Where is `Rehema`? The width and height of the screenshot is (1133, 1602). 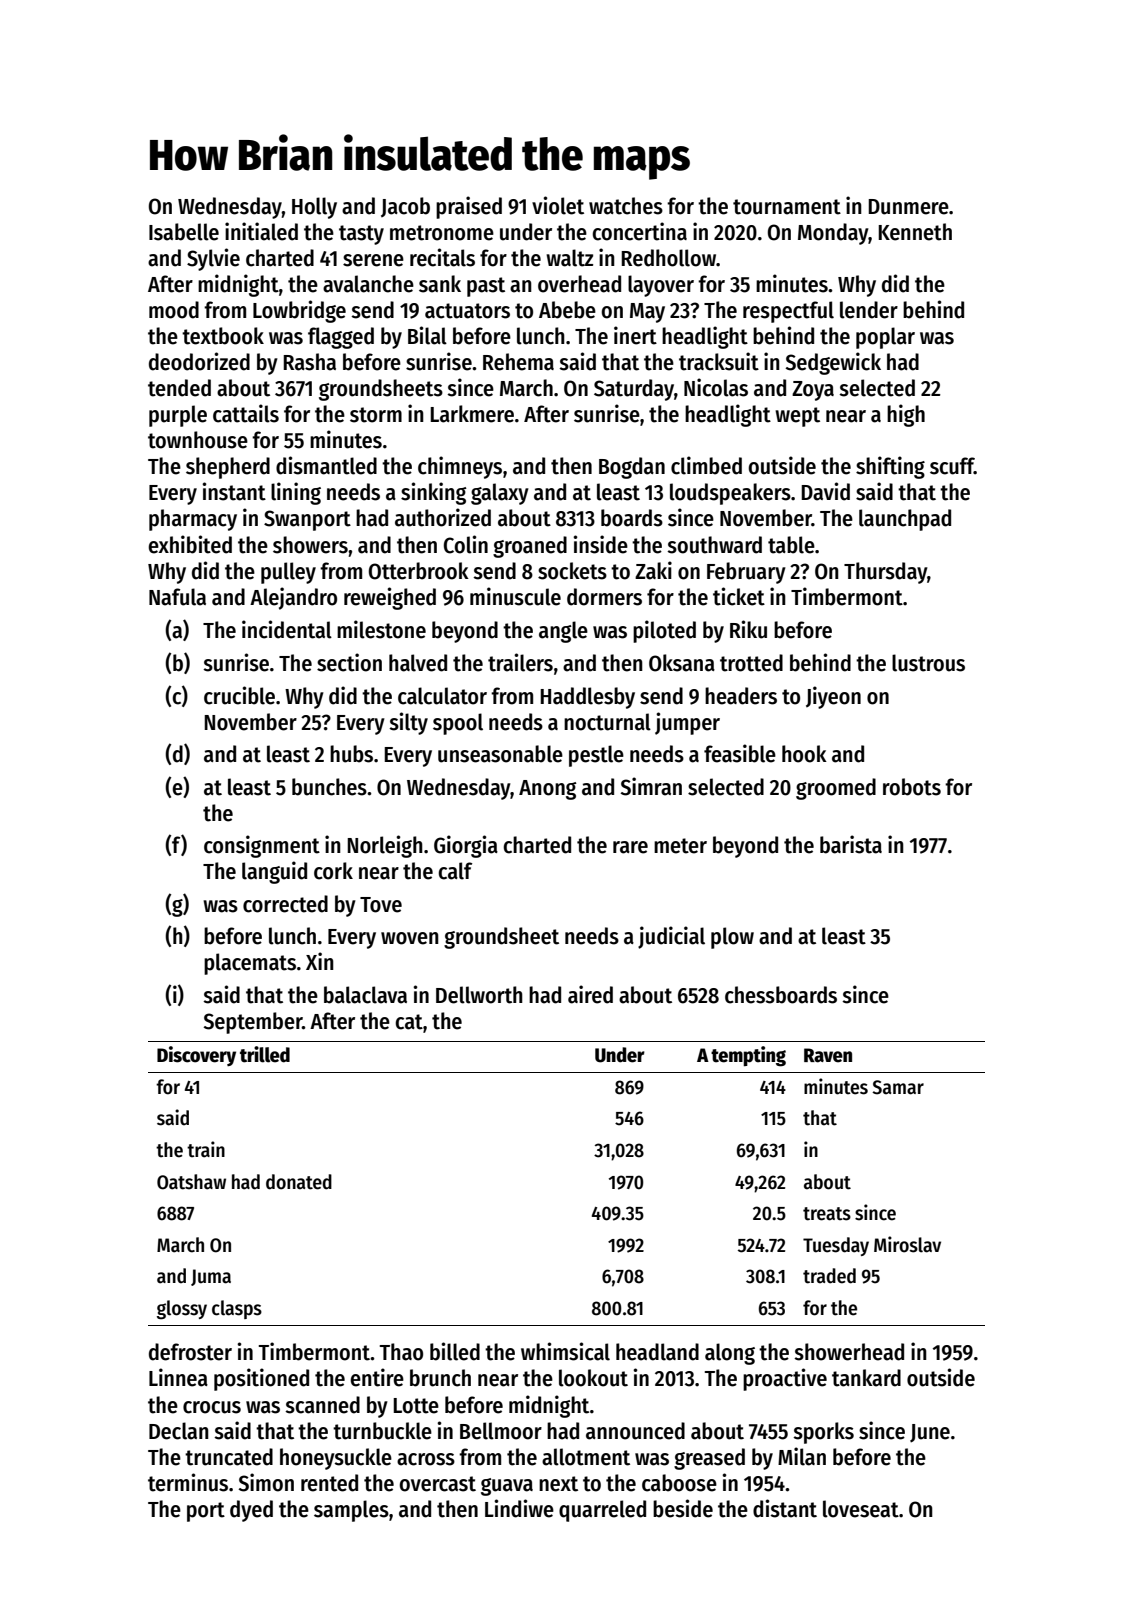 Rehema is located at coordinates (518, 362).
